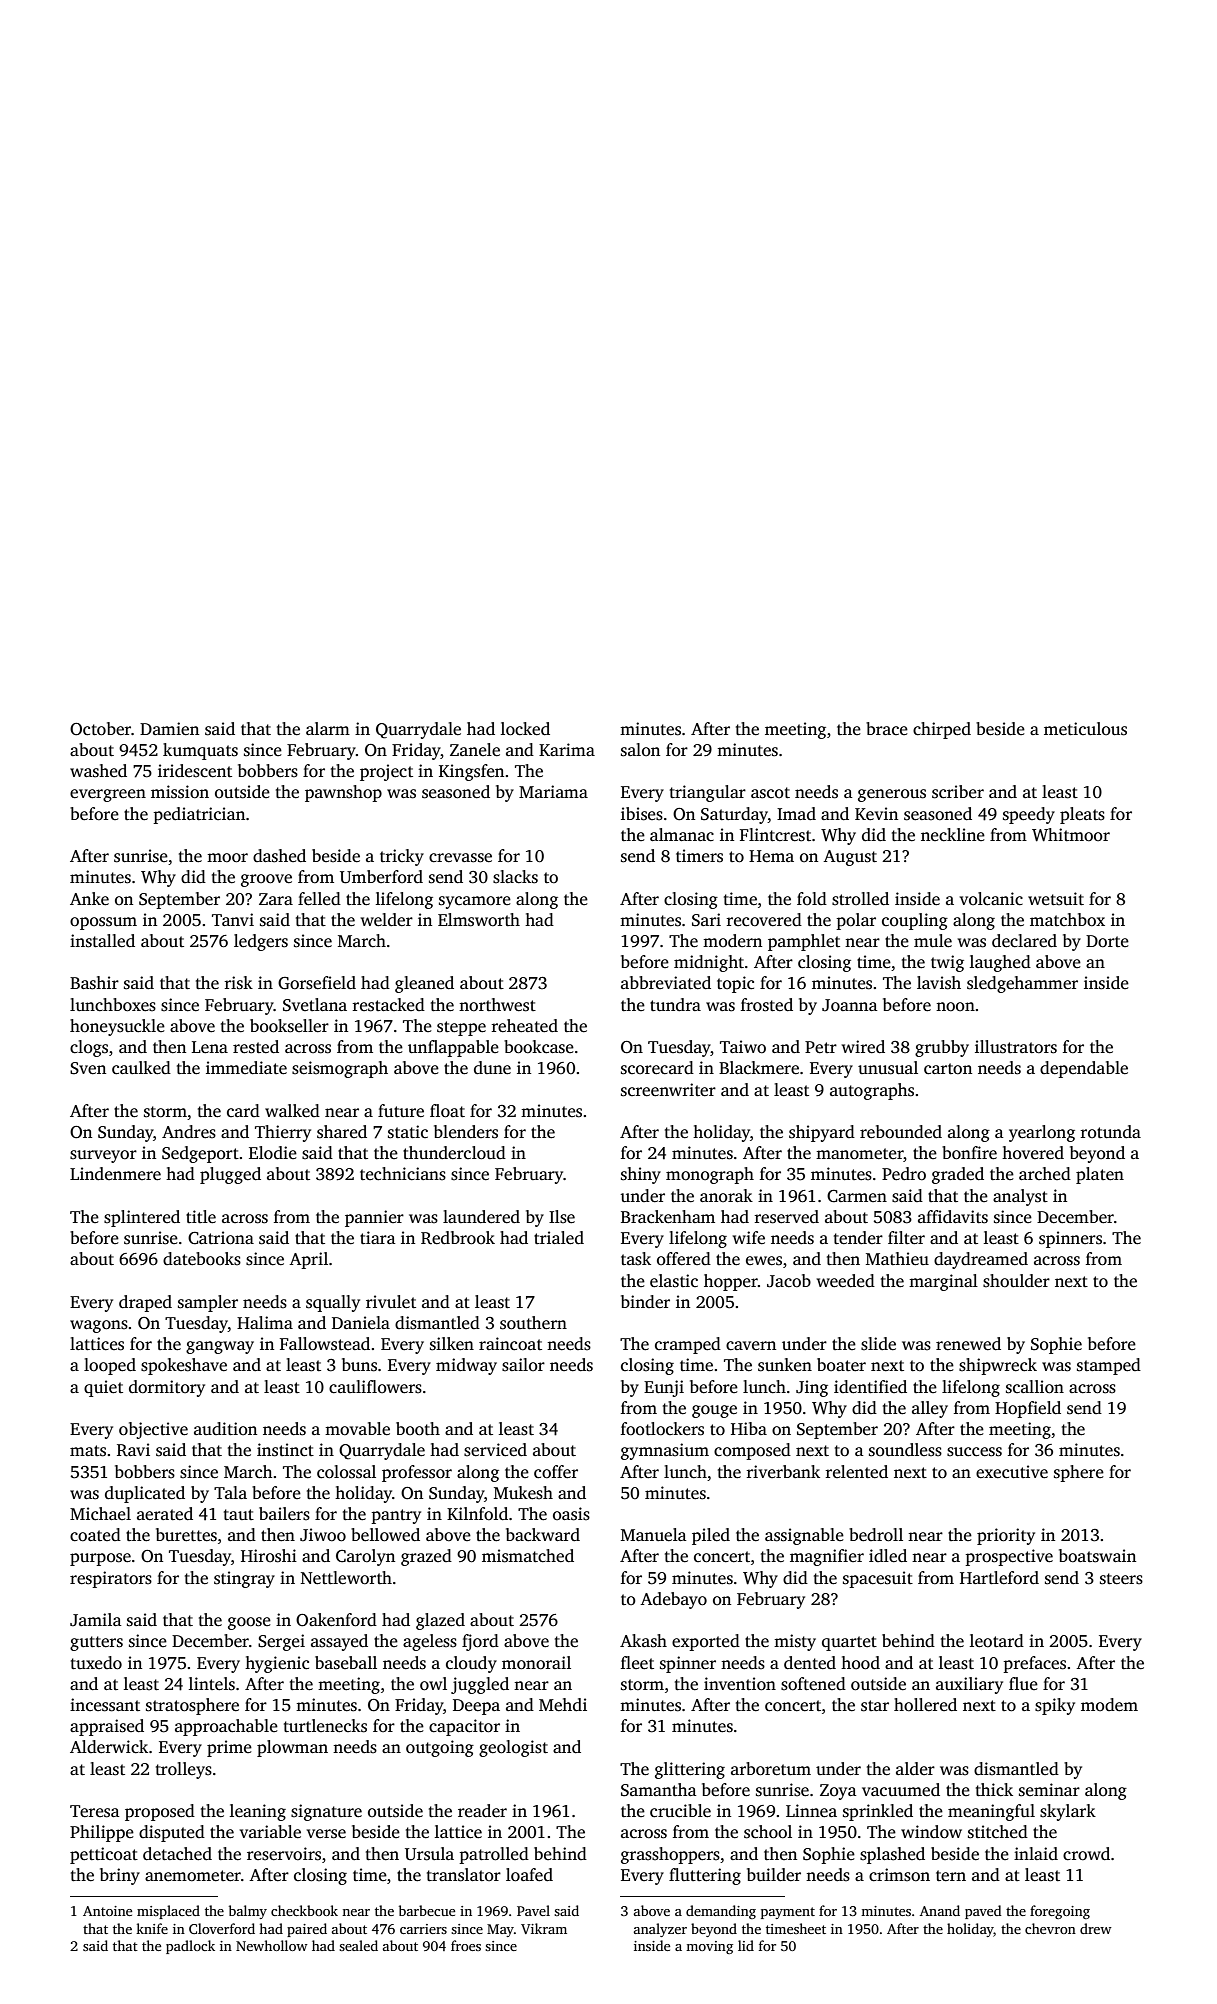 The image size is (1217, 2004). I want to click on alarm, so click(328, 728).
